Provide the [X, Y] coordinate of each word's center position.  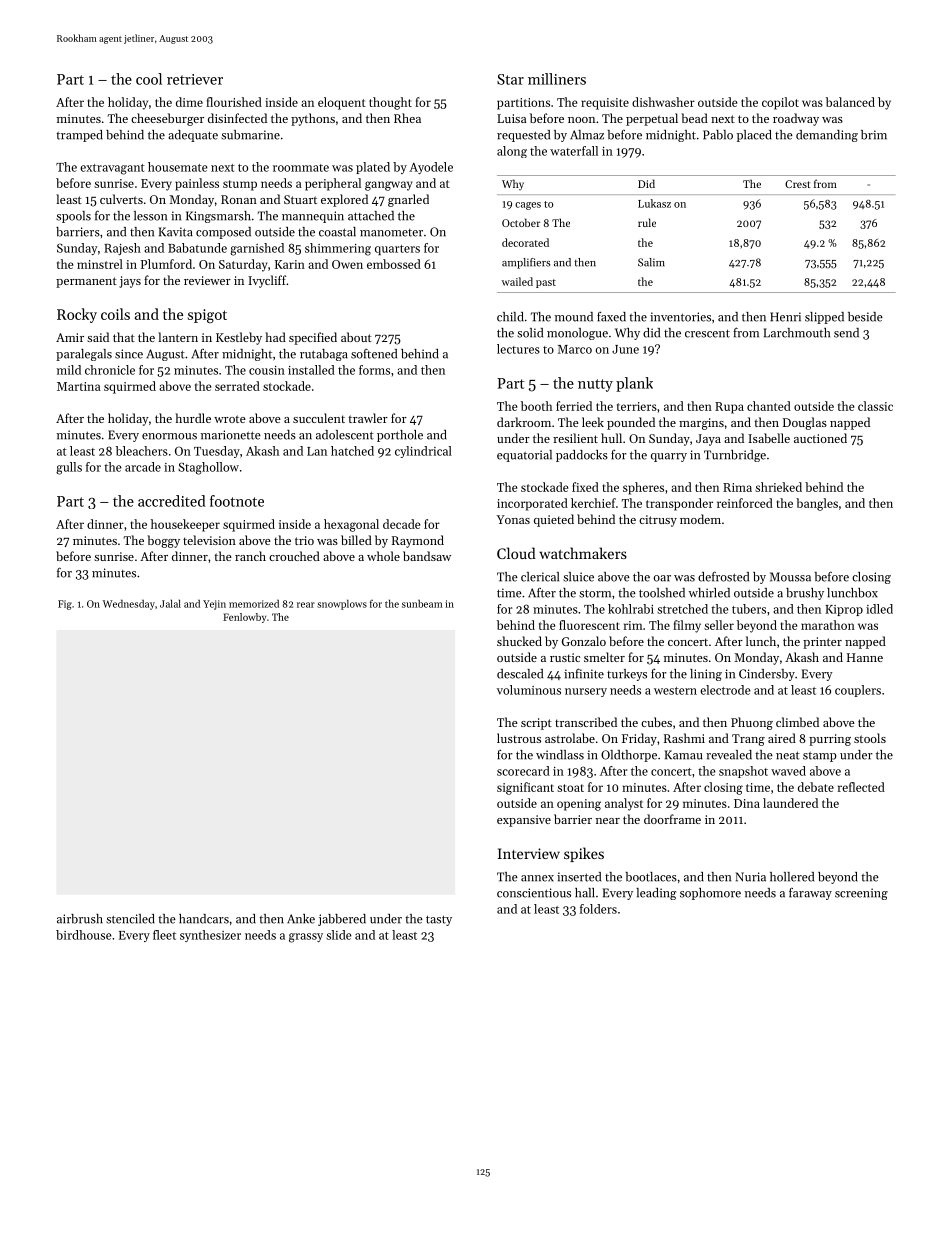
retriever [195, 79]
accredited [172, 501]
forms [374, 370]
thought [390, 103]
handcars [204, 919]
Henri [785, 317]
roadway [796, 119]
